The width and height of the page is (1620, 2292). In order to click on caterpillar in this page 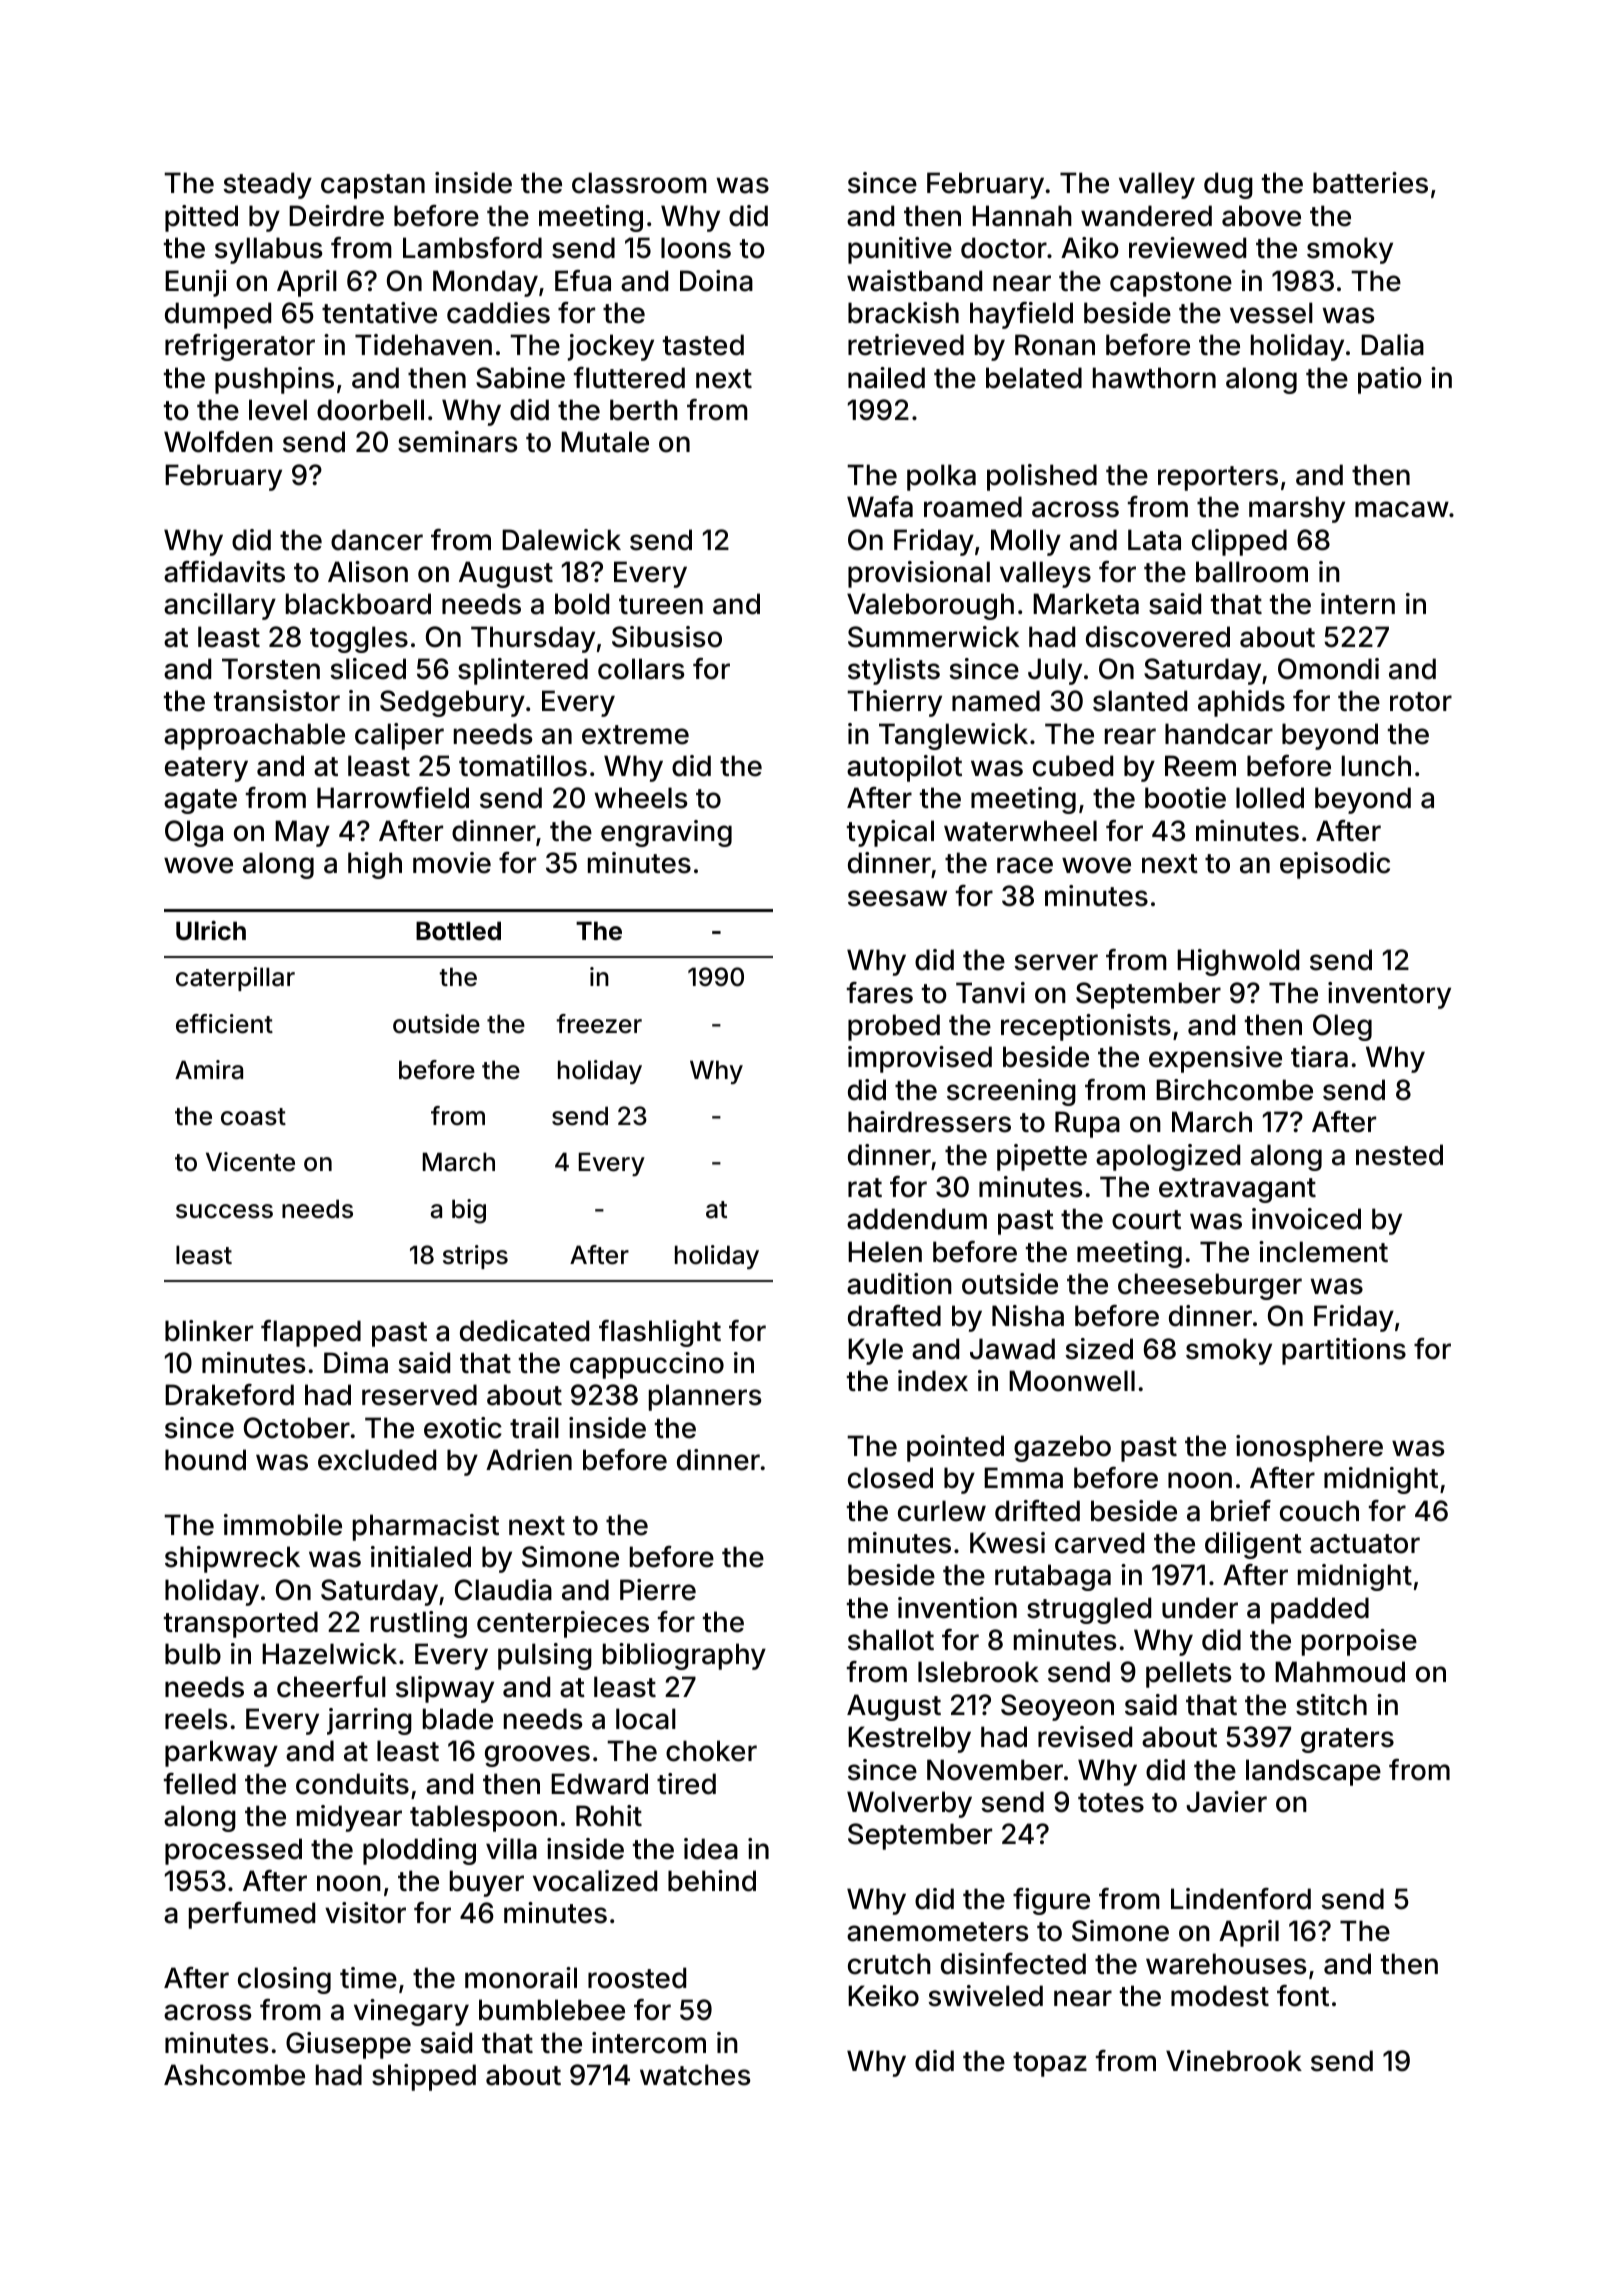, I will do `click(235, 979)`.
